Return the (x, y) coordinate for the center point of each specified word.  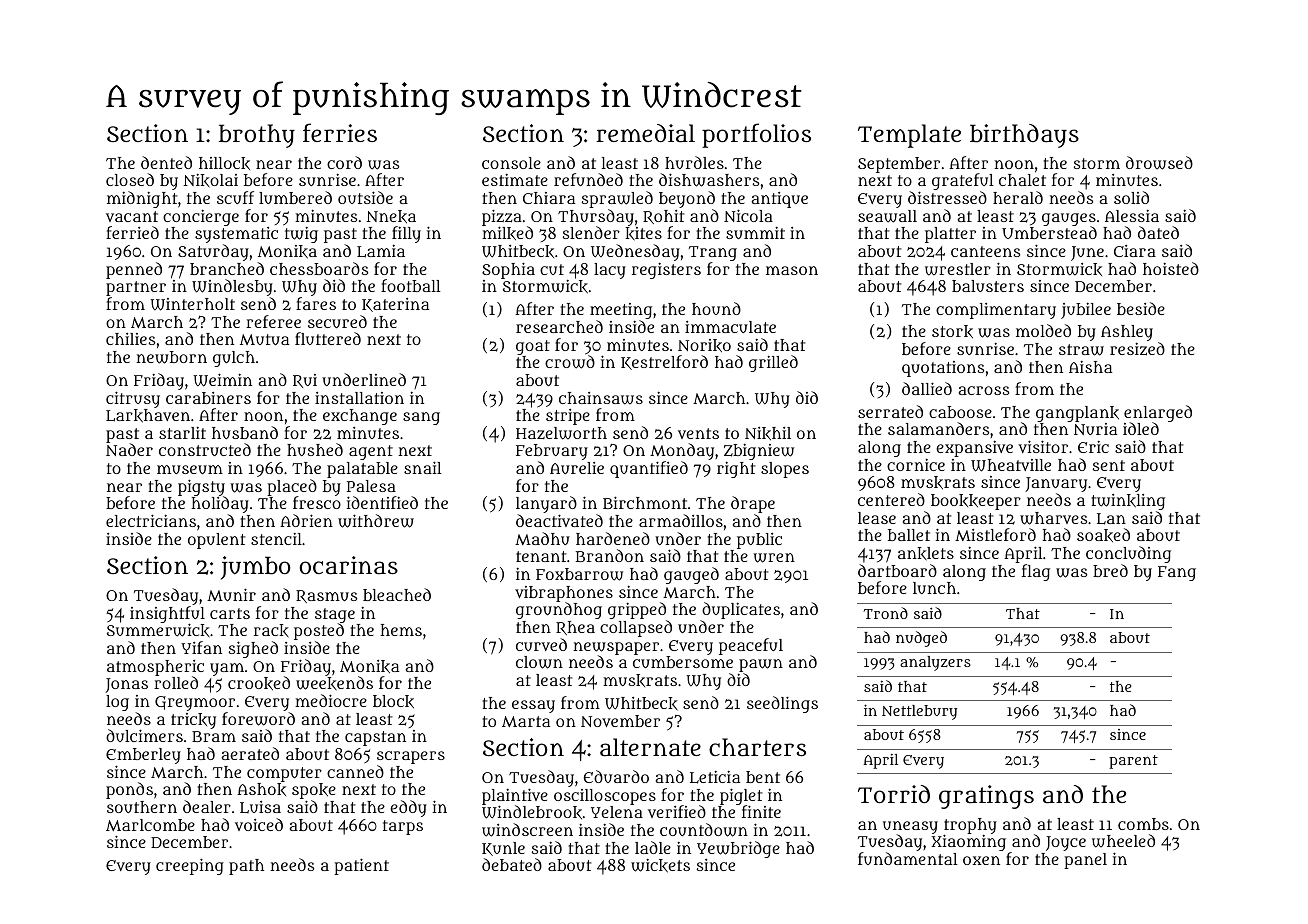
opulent (216, 541)
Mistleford (995, 534)
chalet (1022, 180)
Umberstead (1049, 233)
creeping (190, 866)
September (899, 165)
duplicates (741, 610)
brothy (257, 136)
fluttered (328, 338)
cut (552, 269)
